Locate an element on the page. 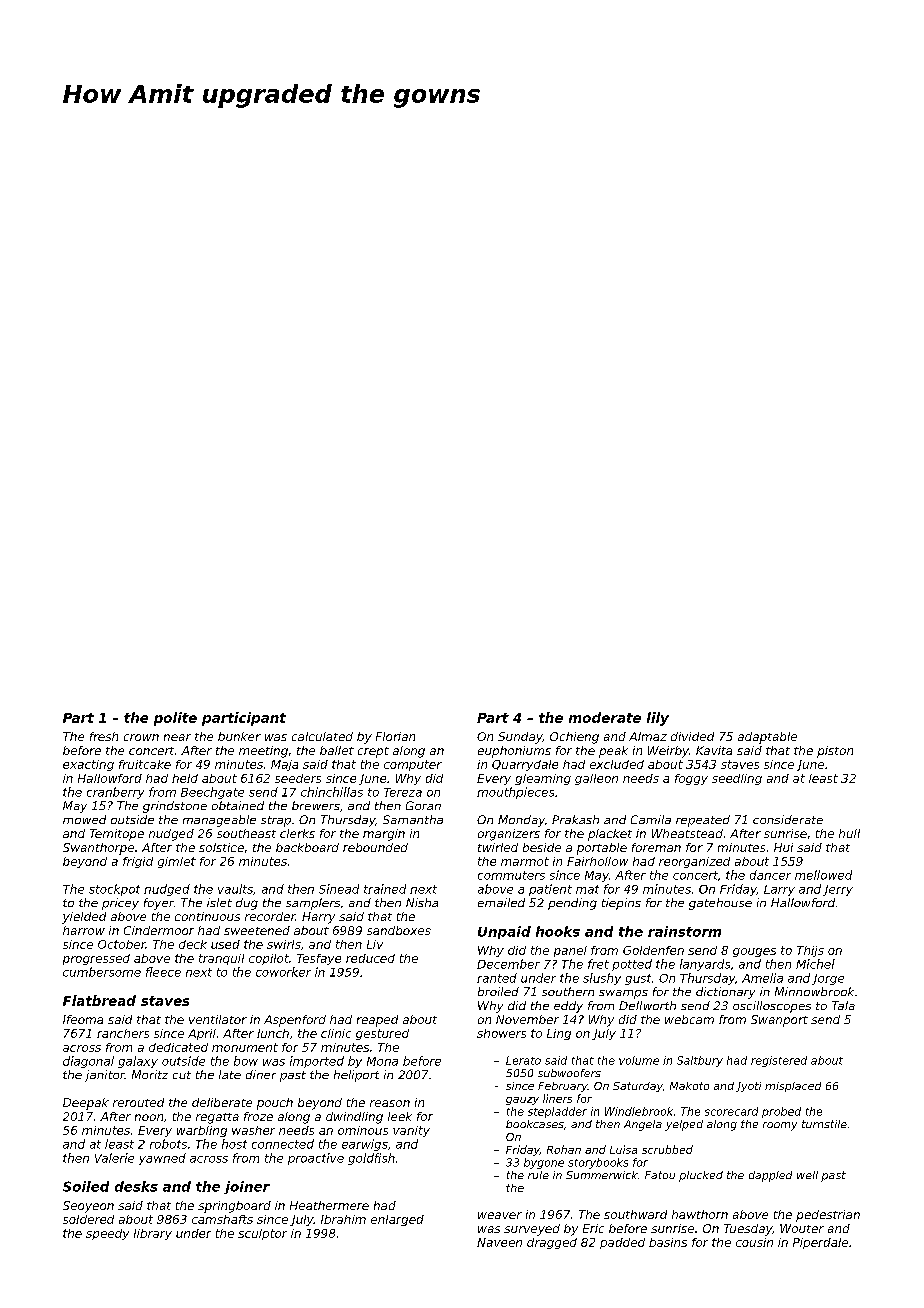 The height and width of the document is (1308, 924). Tala is located at coordinates (843, 1005).
